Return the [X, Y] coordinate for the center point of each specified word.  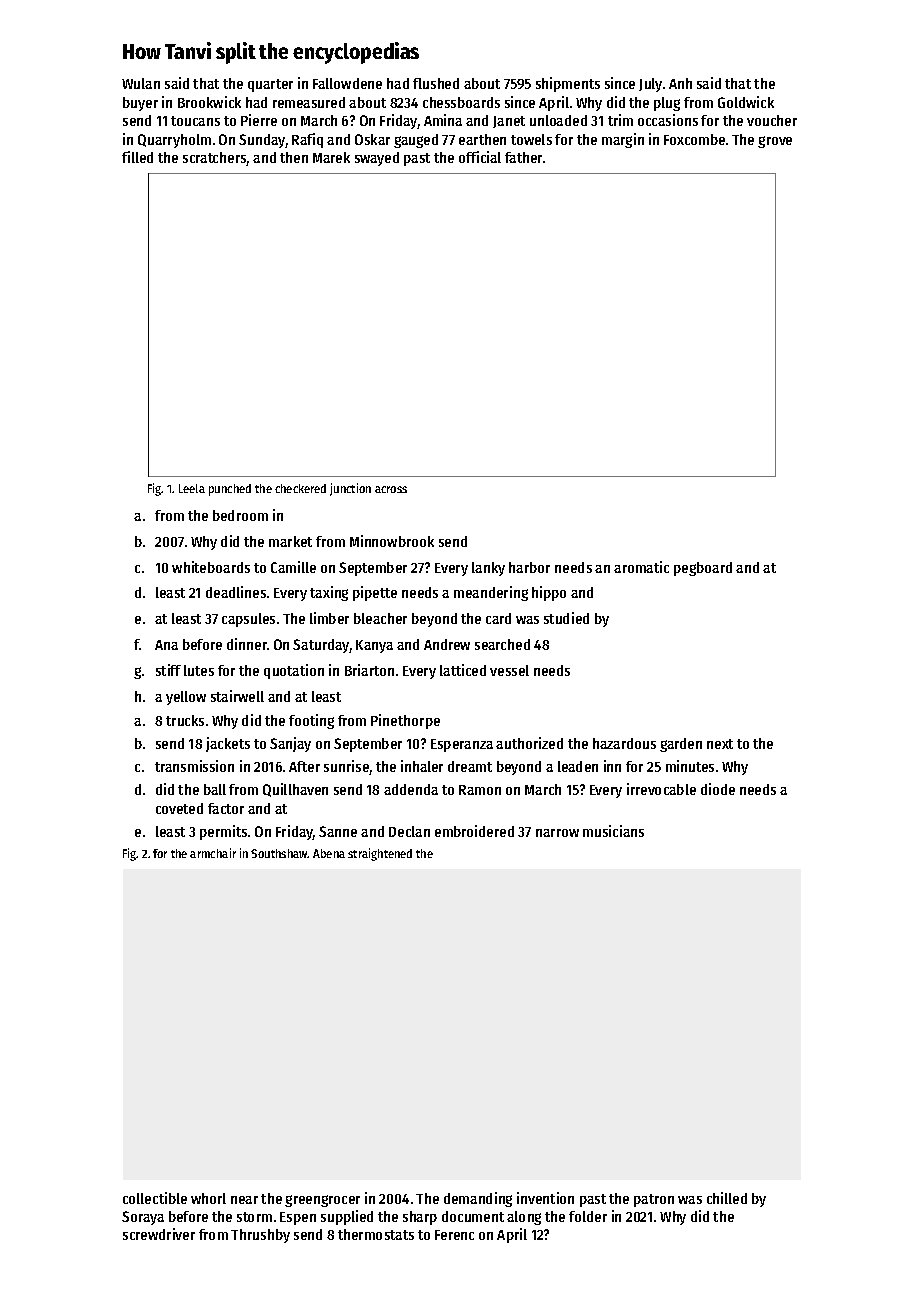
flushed [436, 83]
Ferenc [454, 1235]
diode [718, 789]
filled [137, 157]
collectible [155, 1198]
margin [623, 140]
